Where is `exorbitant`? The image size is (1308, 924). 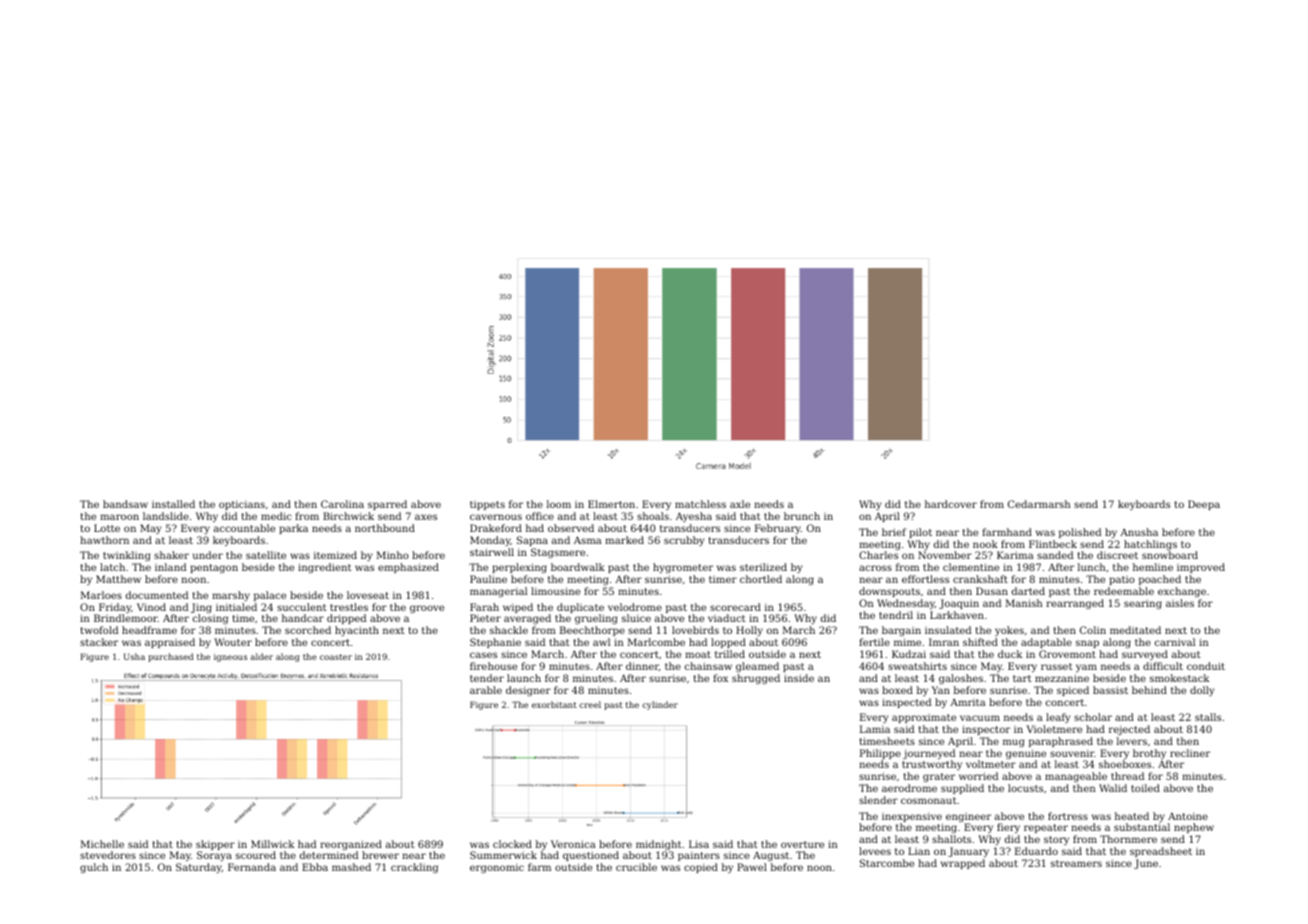 exorbitant is located at coordinates (554, 704).
